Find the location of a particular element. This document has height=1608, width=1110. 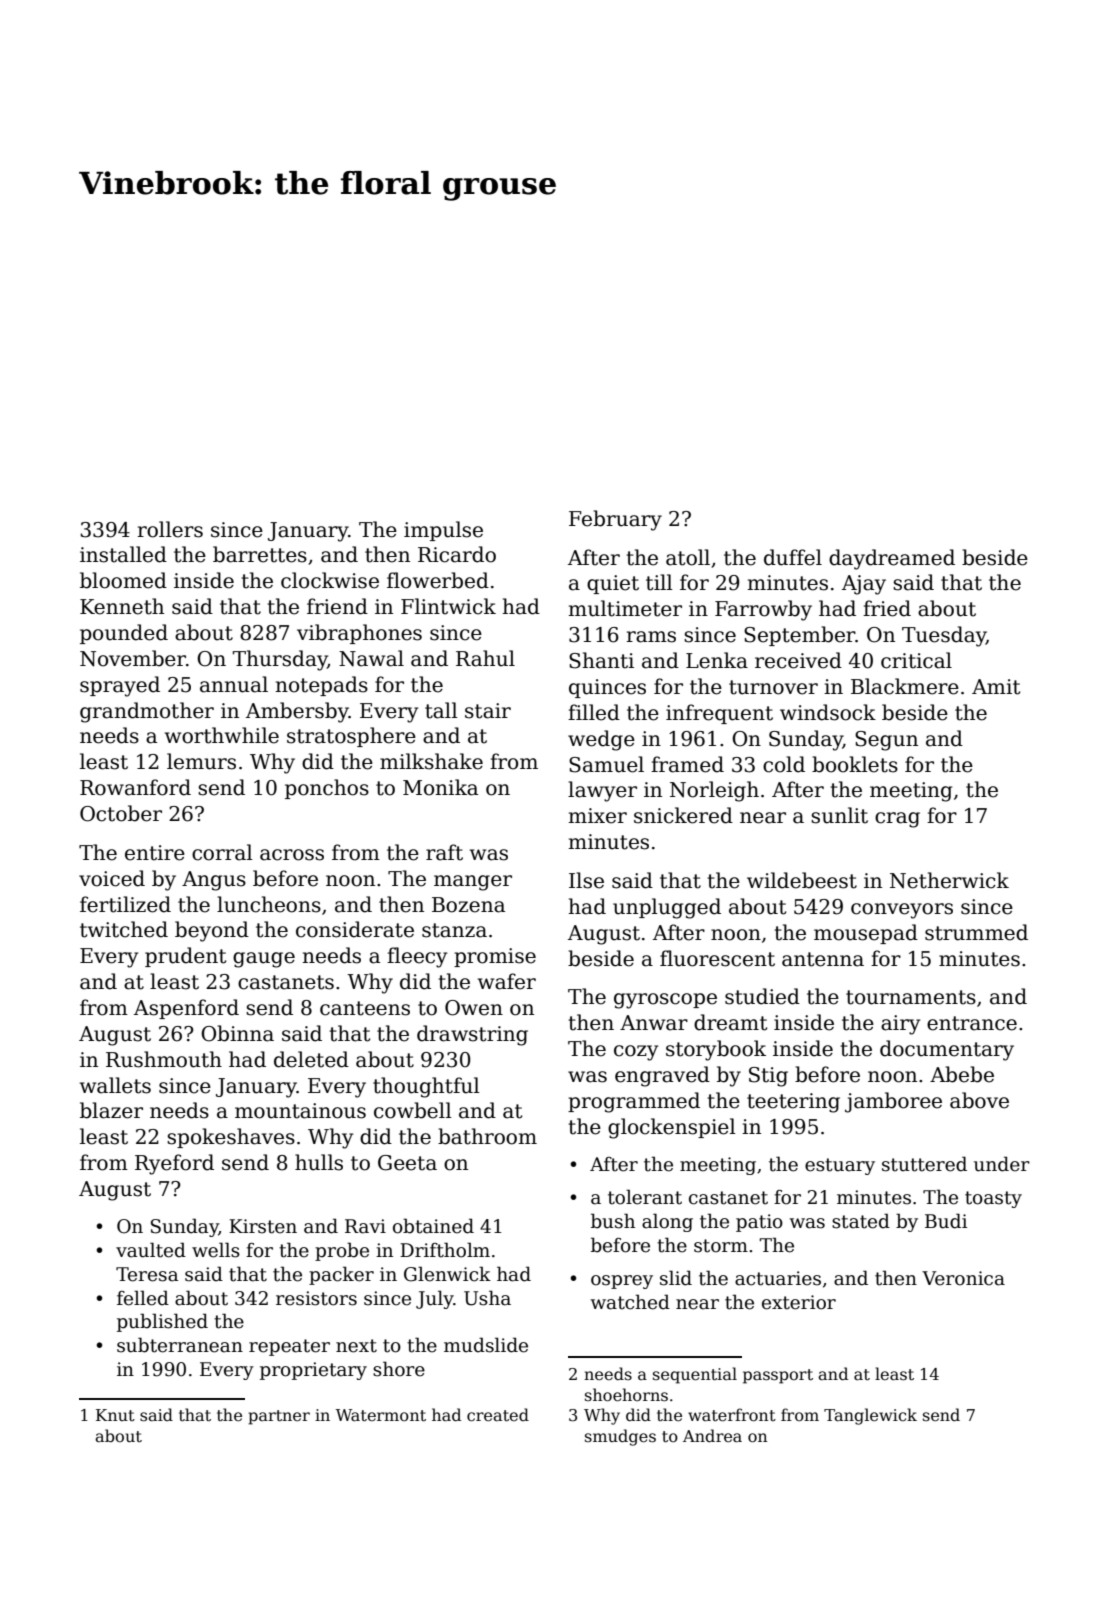

fried is located at coordinates (887, 608).
